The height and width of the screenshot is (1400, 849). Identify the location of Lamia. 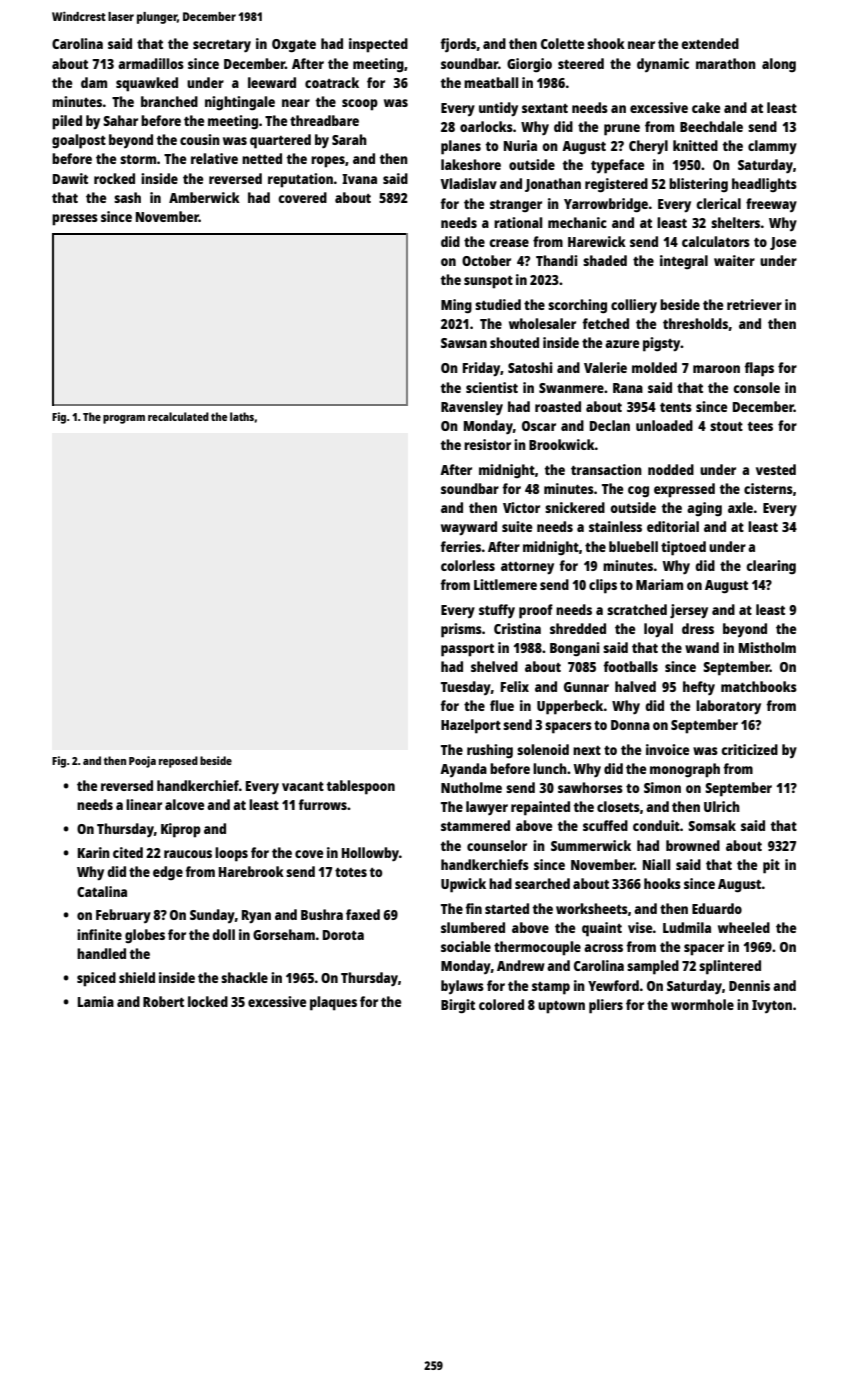
(96, 1001).
